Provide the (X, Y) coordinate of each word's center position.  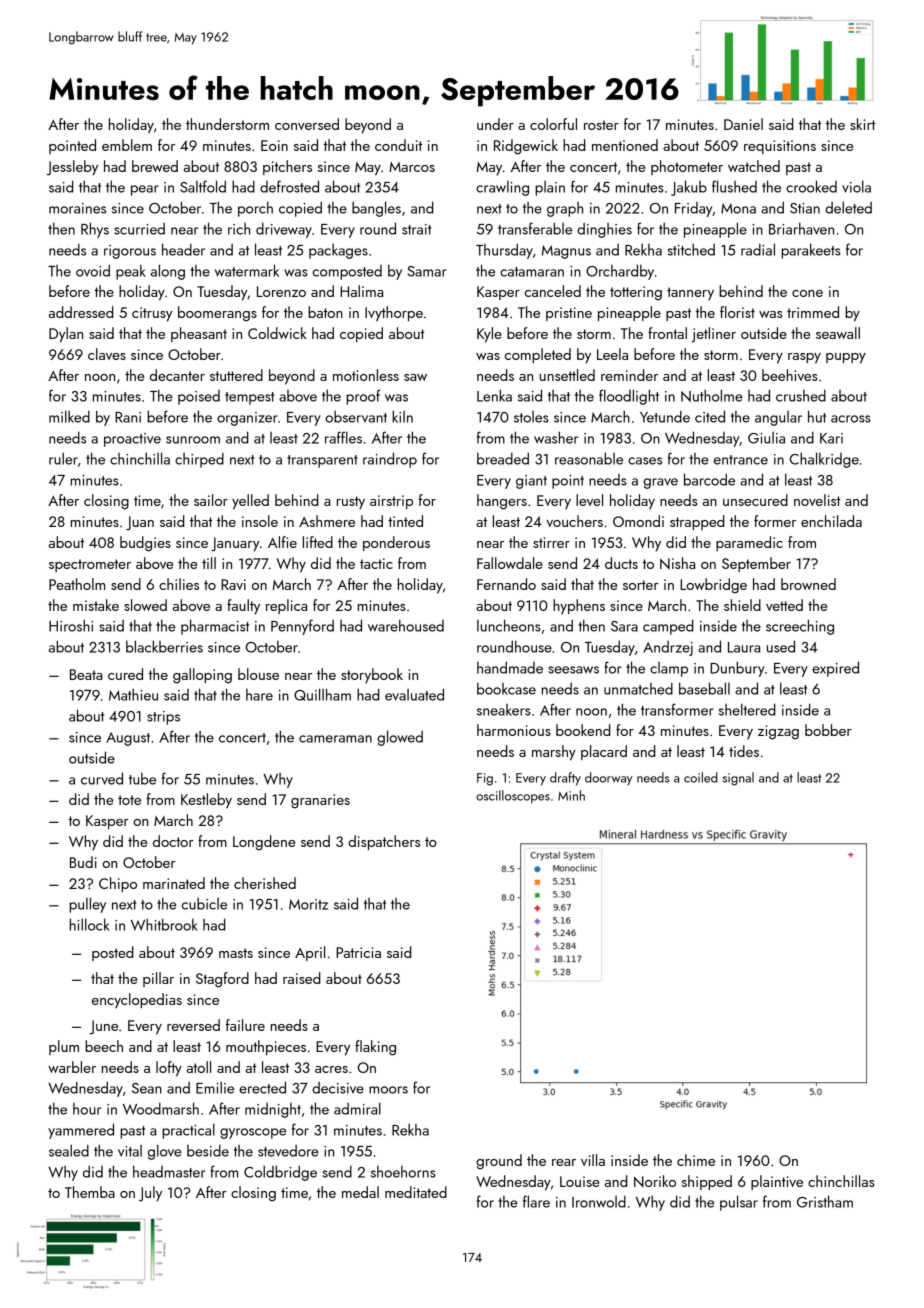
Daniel (743, 124)
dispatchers (384, 842)
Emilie (215, 1087)
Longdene (264, 843)
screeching (800, 627)
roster (601, 125)
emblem (127, 145)
